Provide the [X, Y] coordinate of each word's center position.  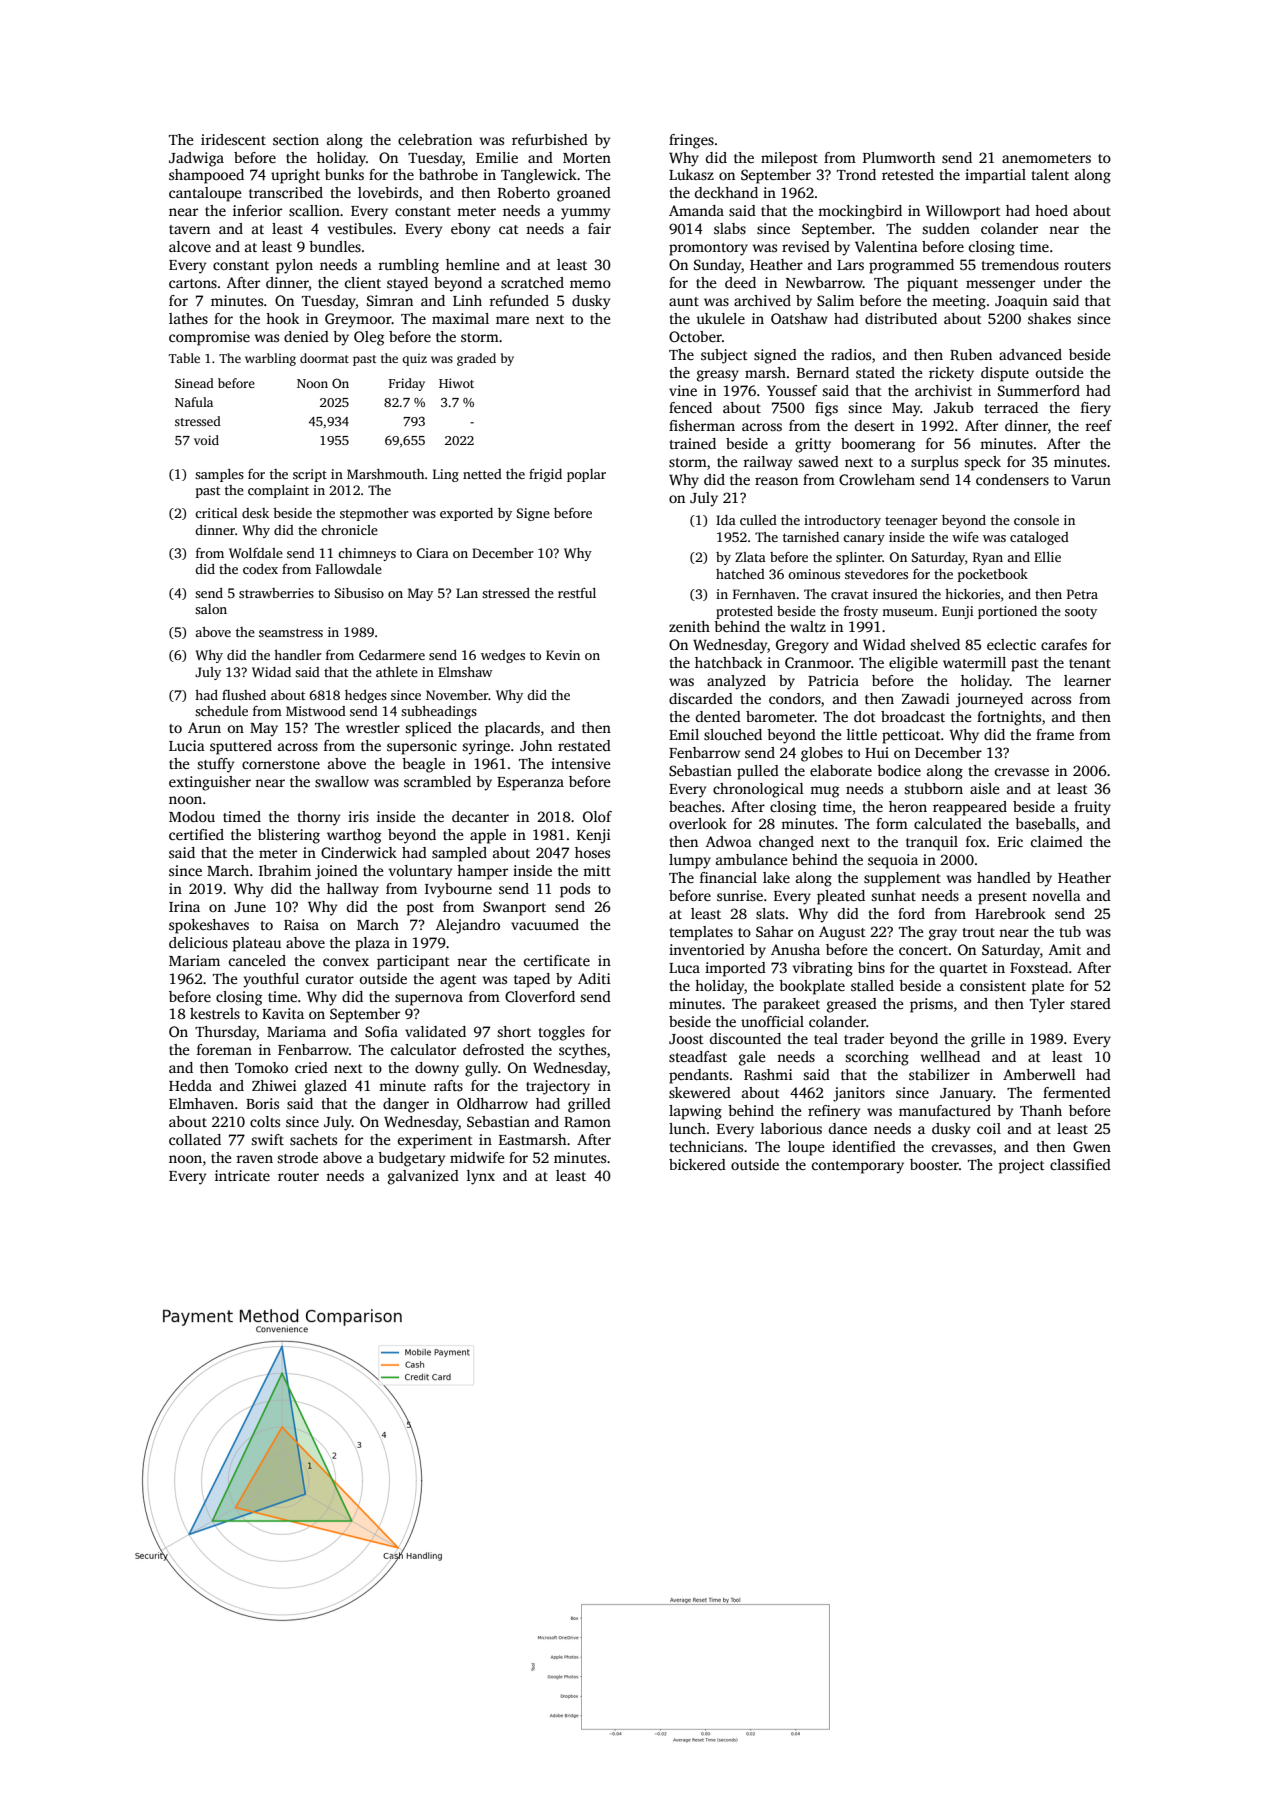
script [310, 475]
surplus [934, 463]
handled [1004, 877]
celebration [435, 139]
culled [758, 520]
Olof [597, 816]
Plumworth [899, 157]
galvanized [423, 1177]
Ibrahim [285, 870]
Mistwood [316, 711]
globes [822, 754]
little [862, 734]
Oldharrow [492, 1103]
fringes [691, 141]
